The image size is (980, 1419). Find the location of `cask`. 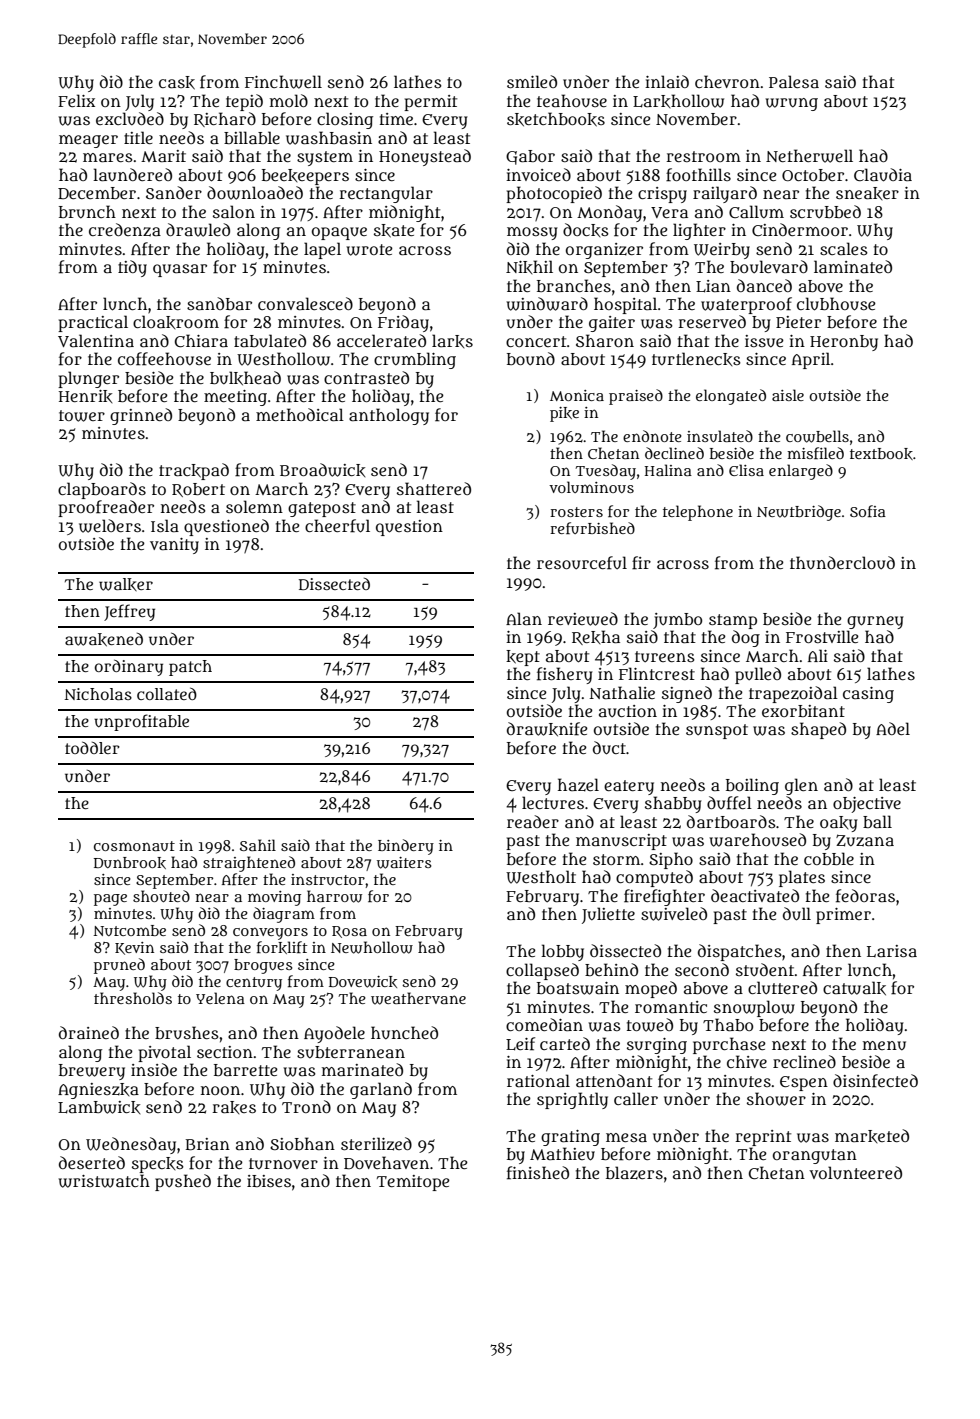

cask is located at coordinates (177, 83).
